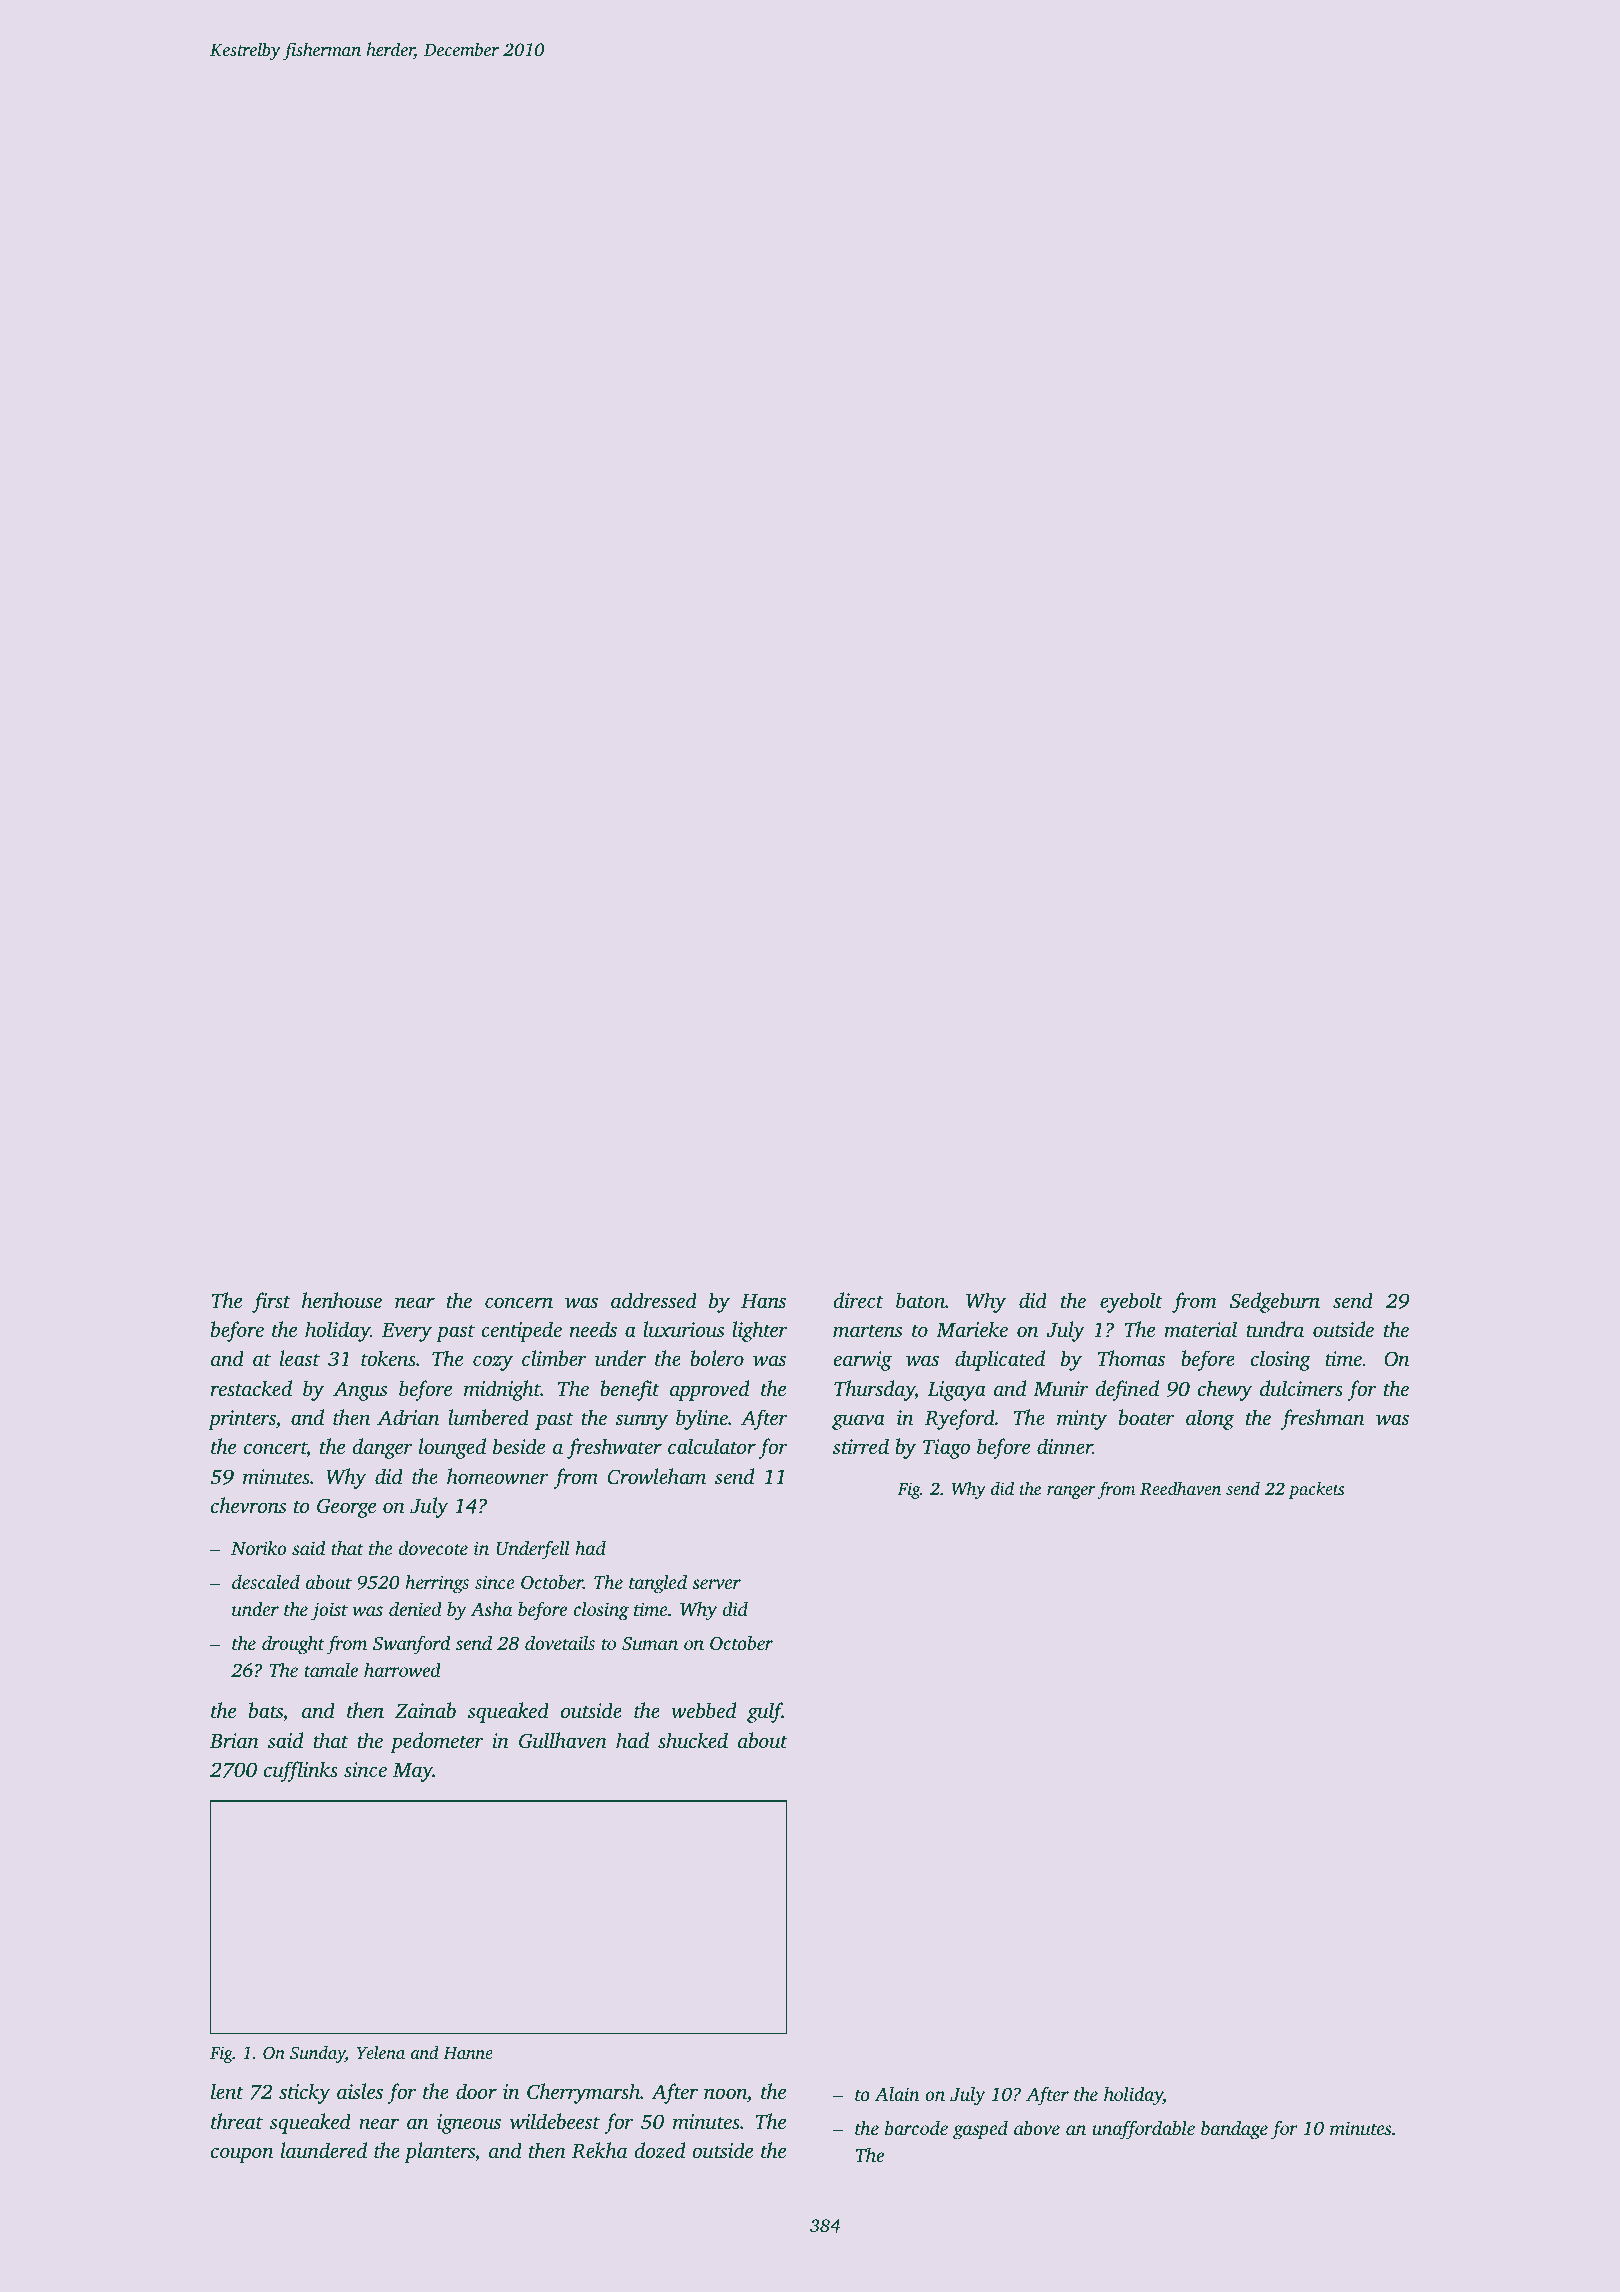 The image size is (1620, 2292). What do you see at coordinates (1071, 1492) in the screenshot?
I see `ranger` at bounding box center [1071, 1492].
